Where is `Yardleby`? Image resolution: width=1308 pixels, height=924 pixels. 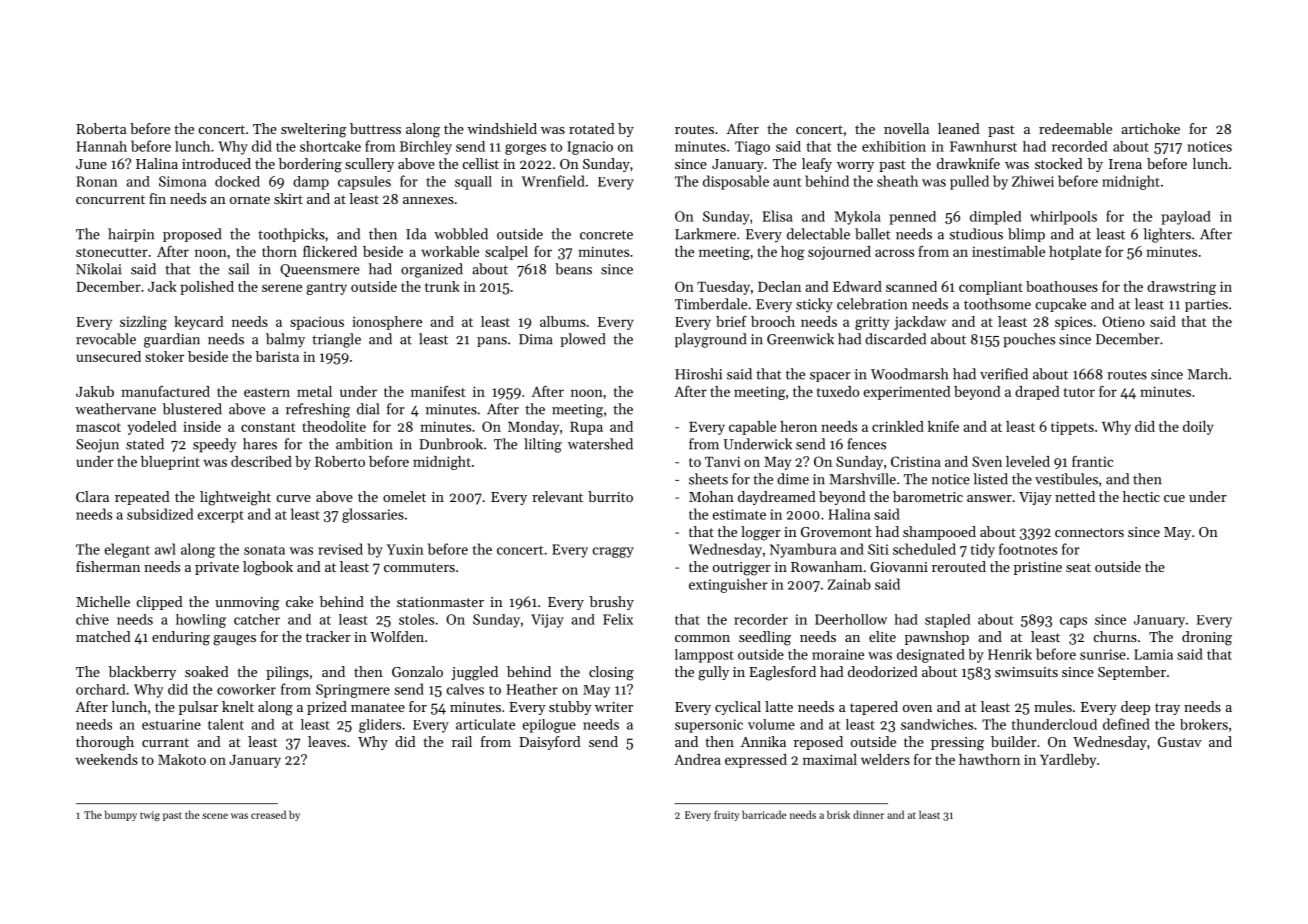 Yardleby is located at coordinates (1068, 761).
